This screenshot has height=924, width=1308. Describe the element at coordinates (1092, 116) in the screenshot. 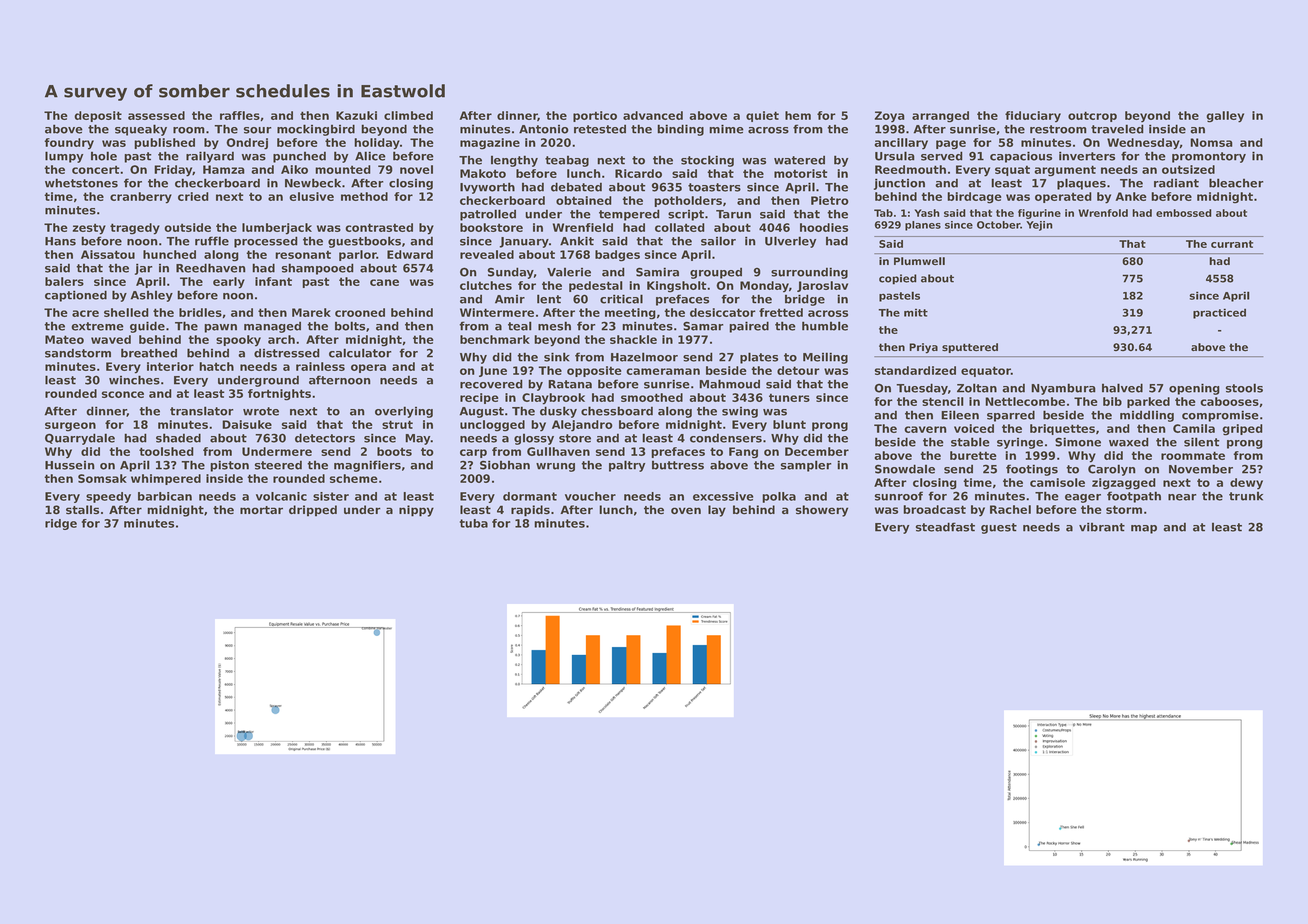

I see `outcrop` at that location.
